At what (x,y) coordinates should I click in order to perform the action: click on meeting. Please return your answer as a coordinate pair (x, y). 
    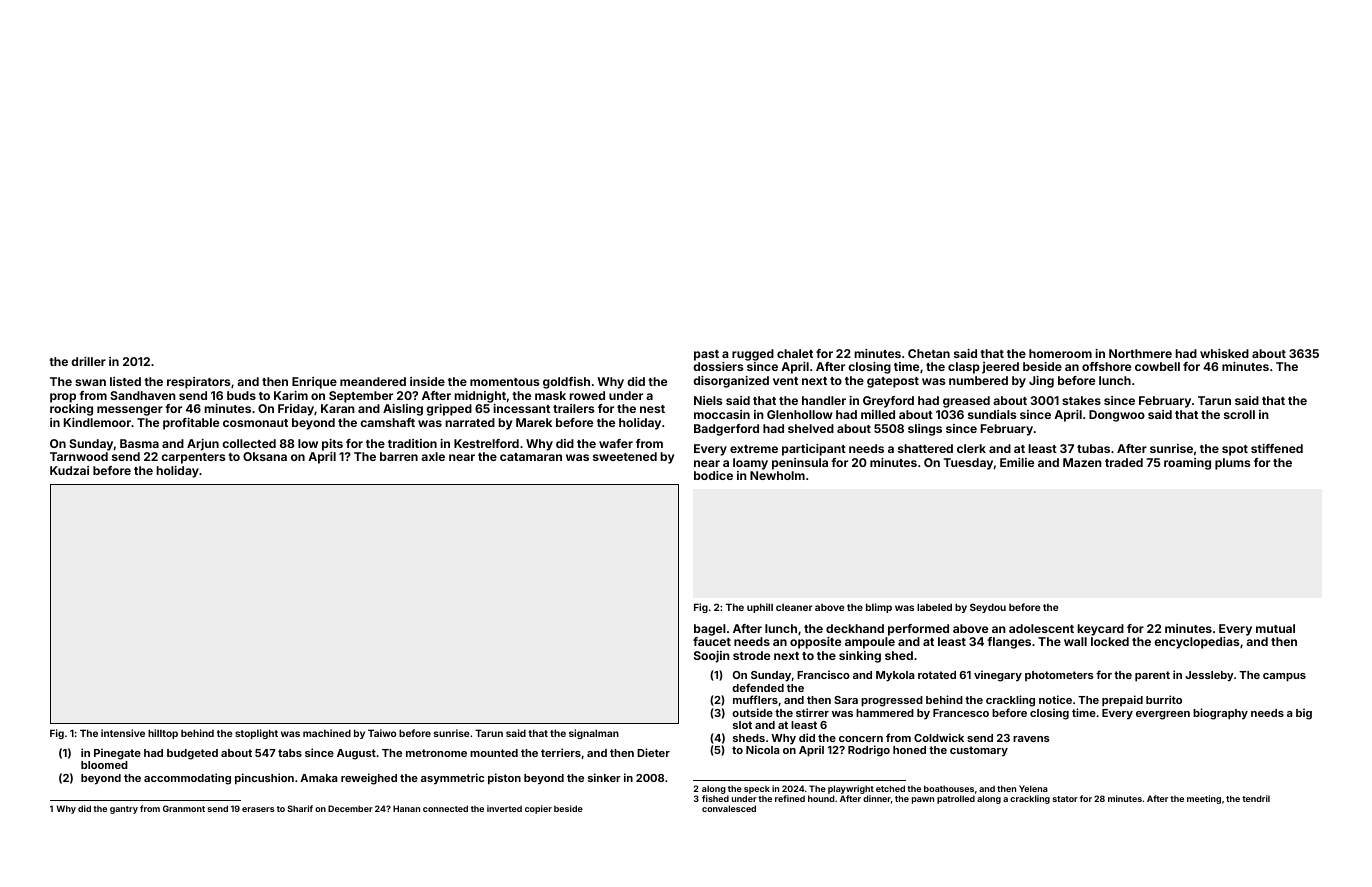
    Looking at the image, I should click on (1204, 799).
